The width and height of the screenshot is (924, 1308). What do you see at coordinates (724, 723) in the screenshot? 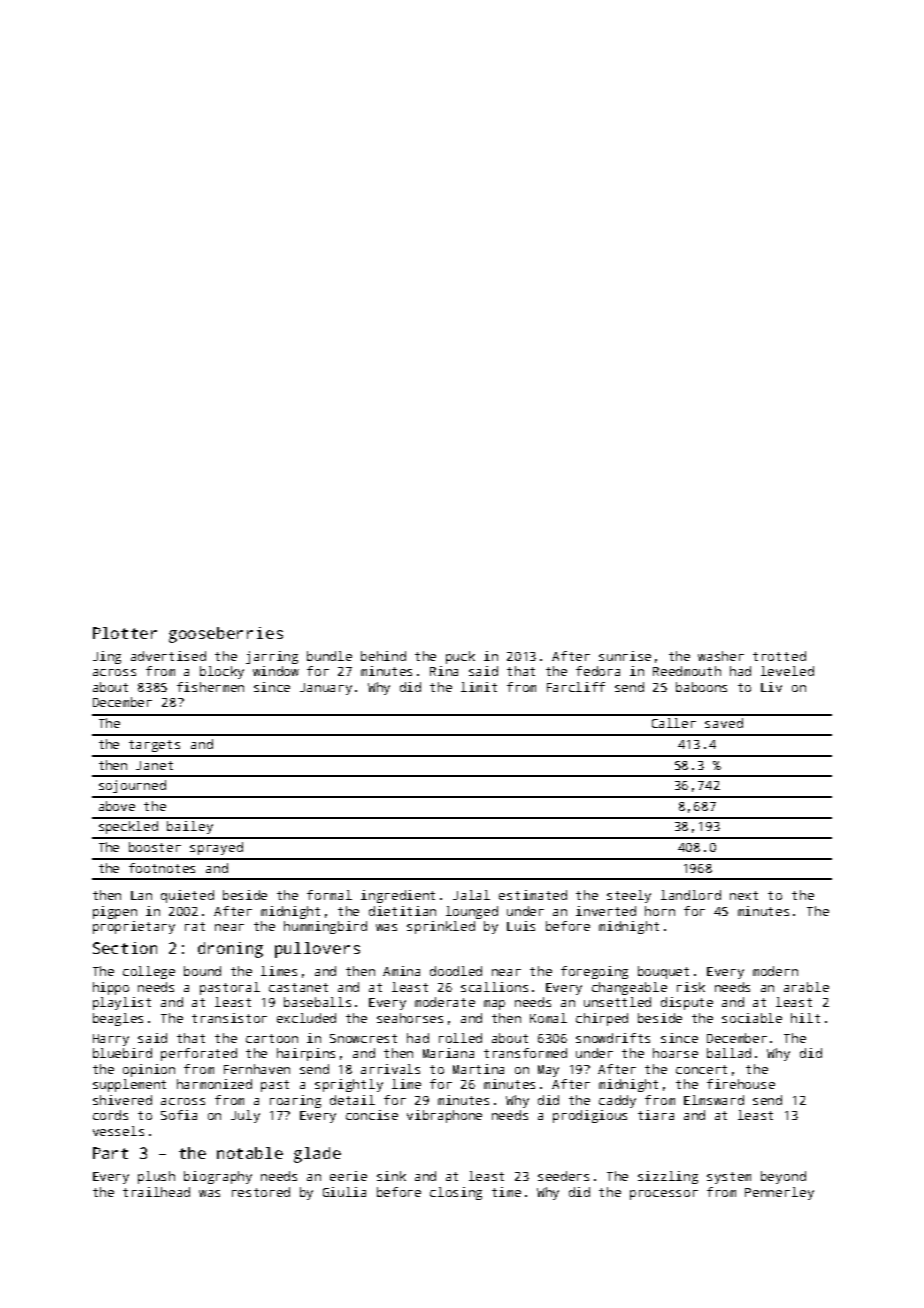
I see `saved` at bounding box center [724, 723].
